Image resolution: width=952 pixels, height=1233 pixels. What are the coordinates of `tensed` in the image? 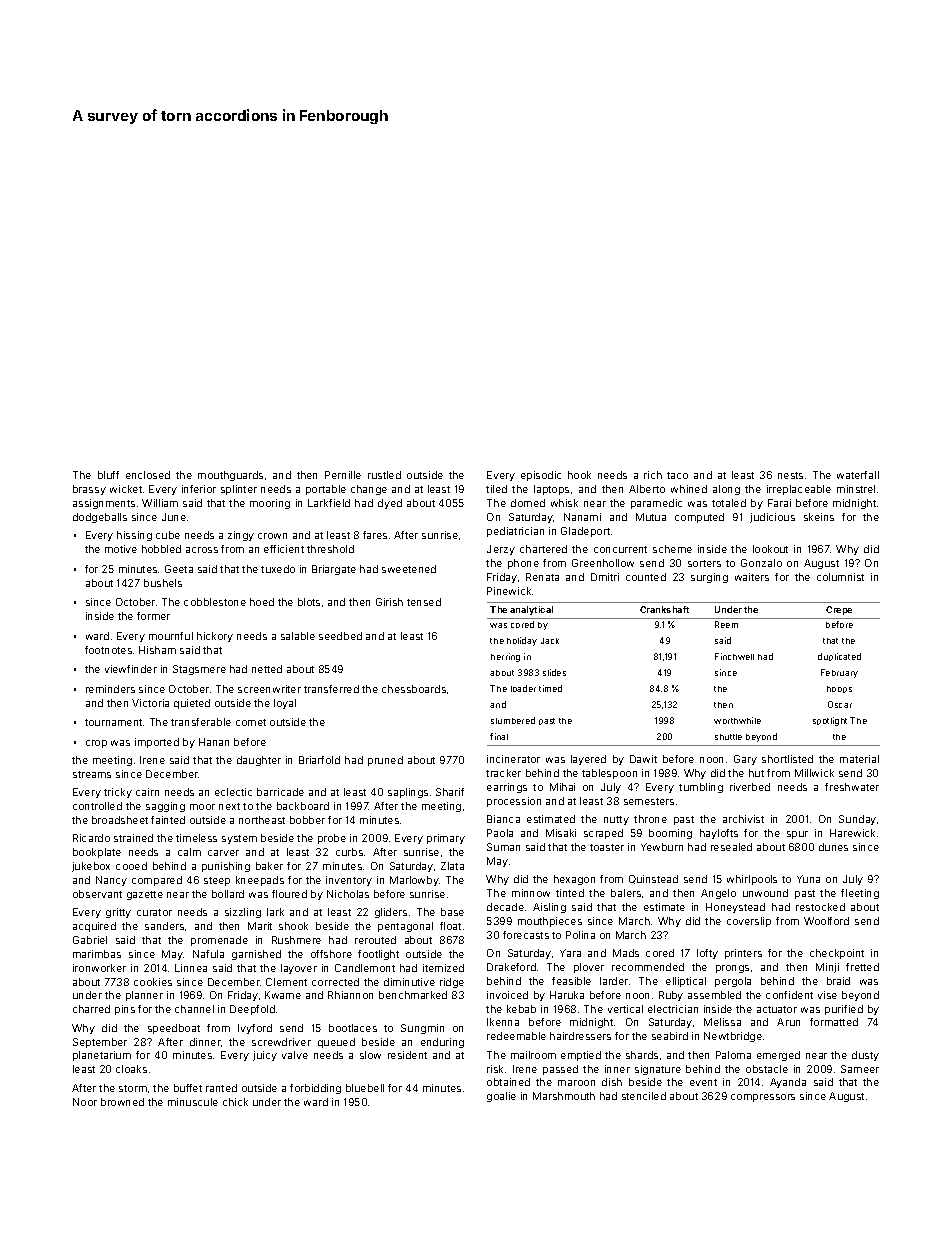 It's located at (424, 602).
